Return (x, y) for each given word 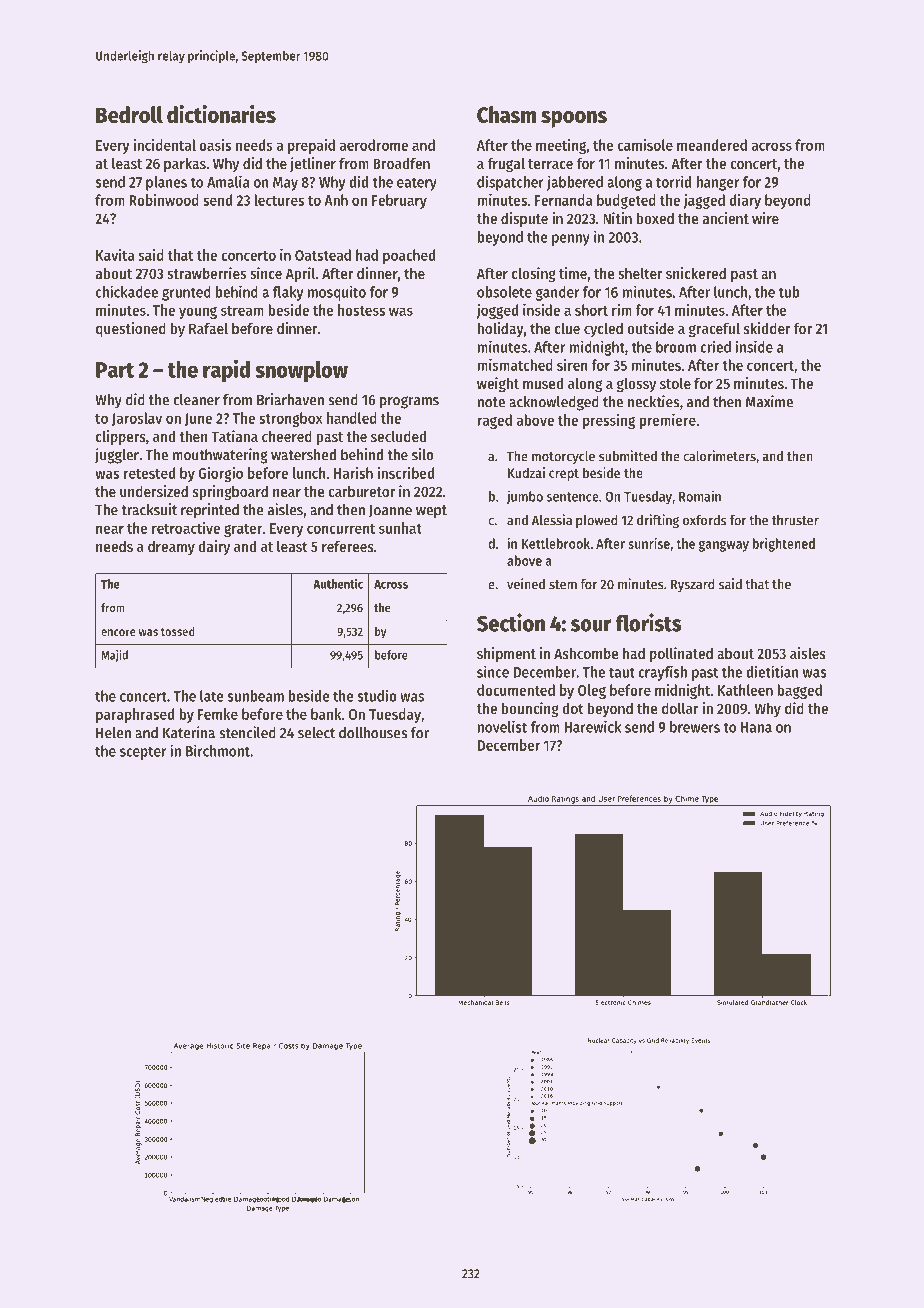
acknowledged (554, 403)
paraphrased (135, 715)
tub (789, 292)
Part (115, 370)
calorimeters (719, 456)
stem (563, 585)
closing (534, 275)
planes (166, 183)
